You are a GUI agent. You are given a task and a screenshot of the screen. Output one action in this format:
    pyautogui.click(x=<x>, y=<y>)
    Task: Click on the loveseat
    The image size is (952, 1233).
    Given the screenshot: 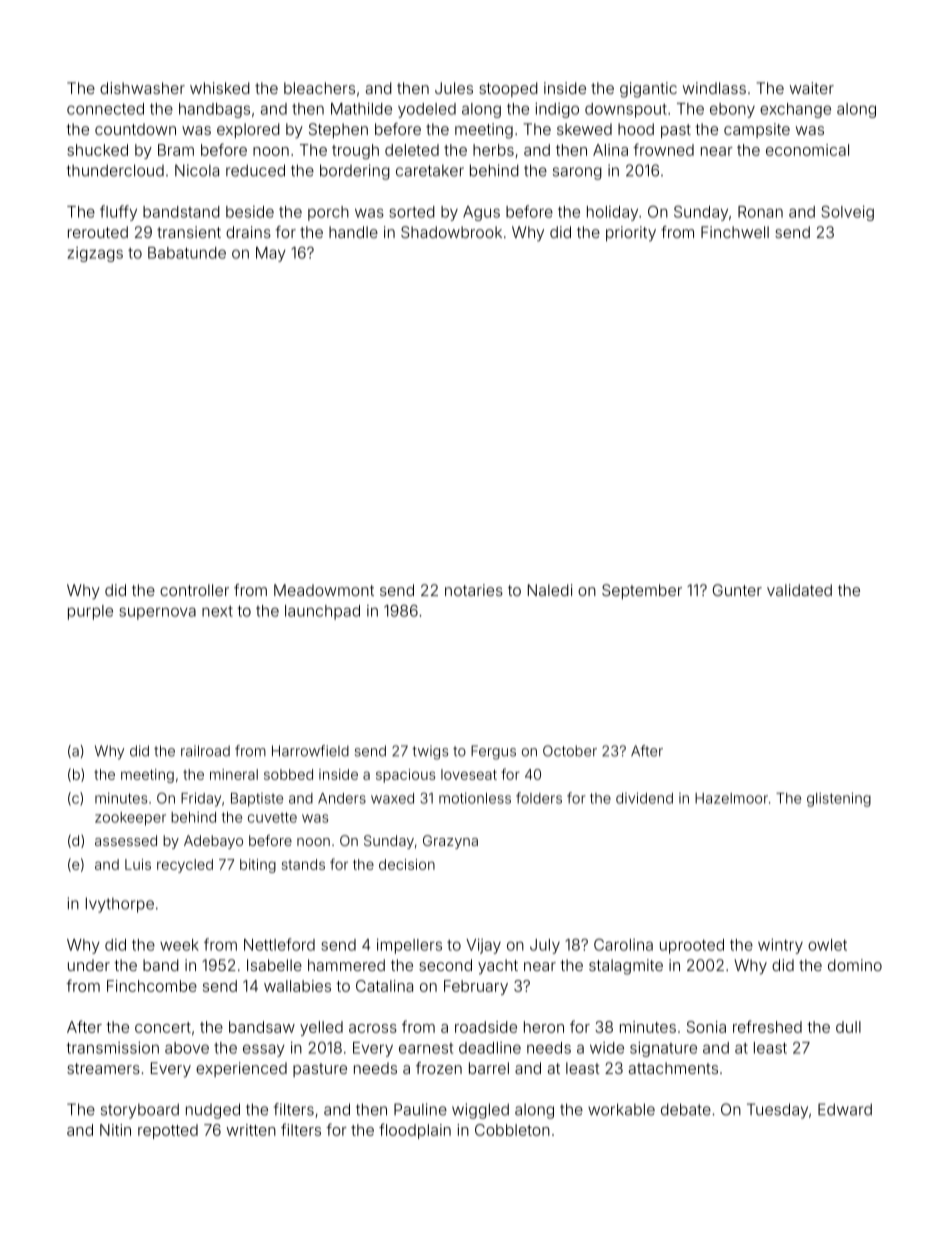 What is the action you would take?
    pyautogui.click(x=469, y=774)
